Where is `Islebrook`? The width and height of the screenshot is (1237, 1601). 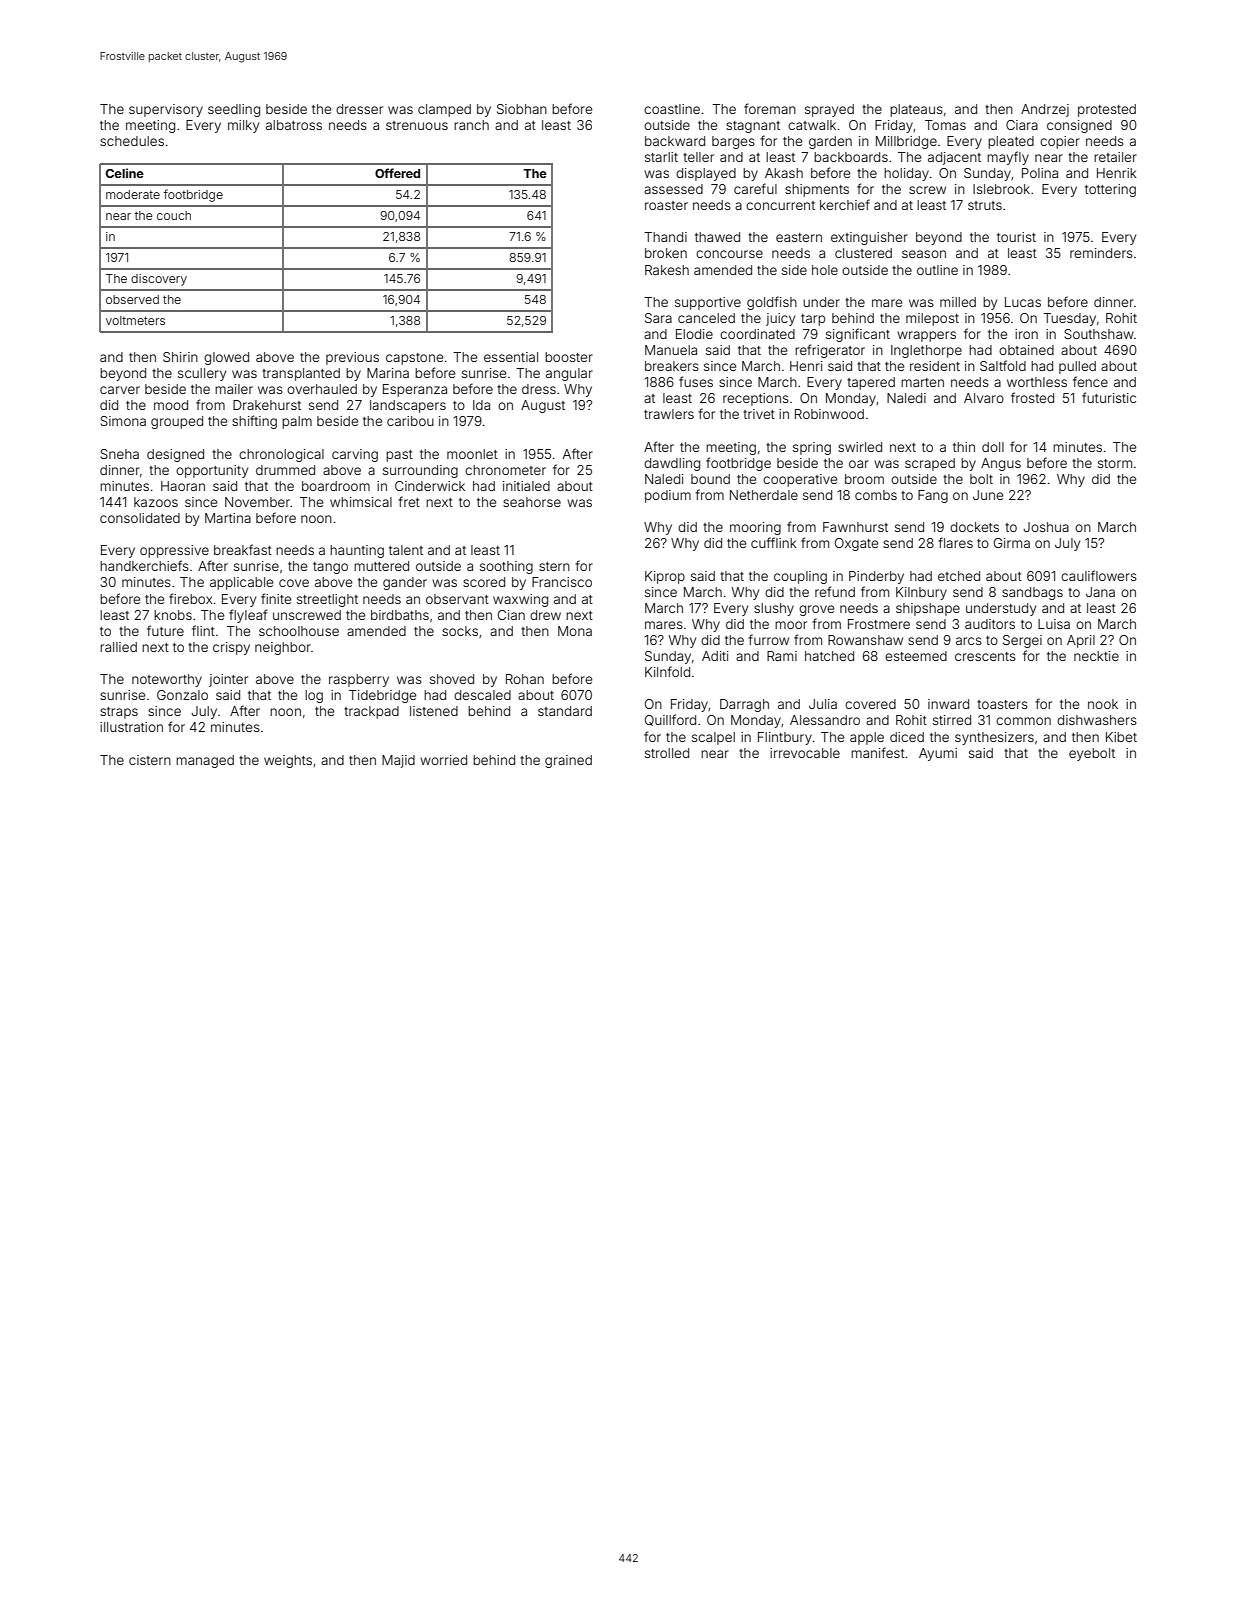 Islebrook is located at coordinates (1001, 189).
